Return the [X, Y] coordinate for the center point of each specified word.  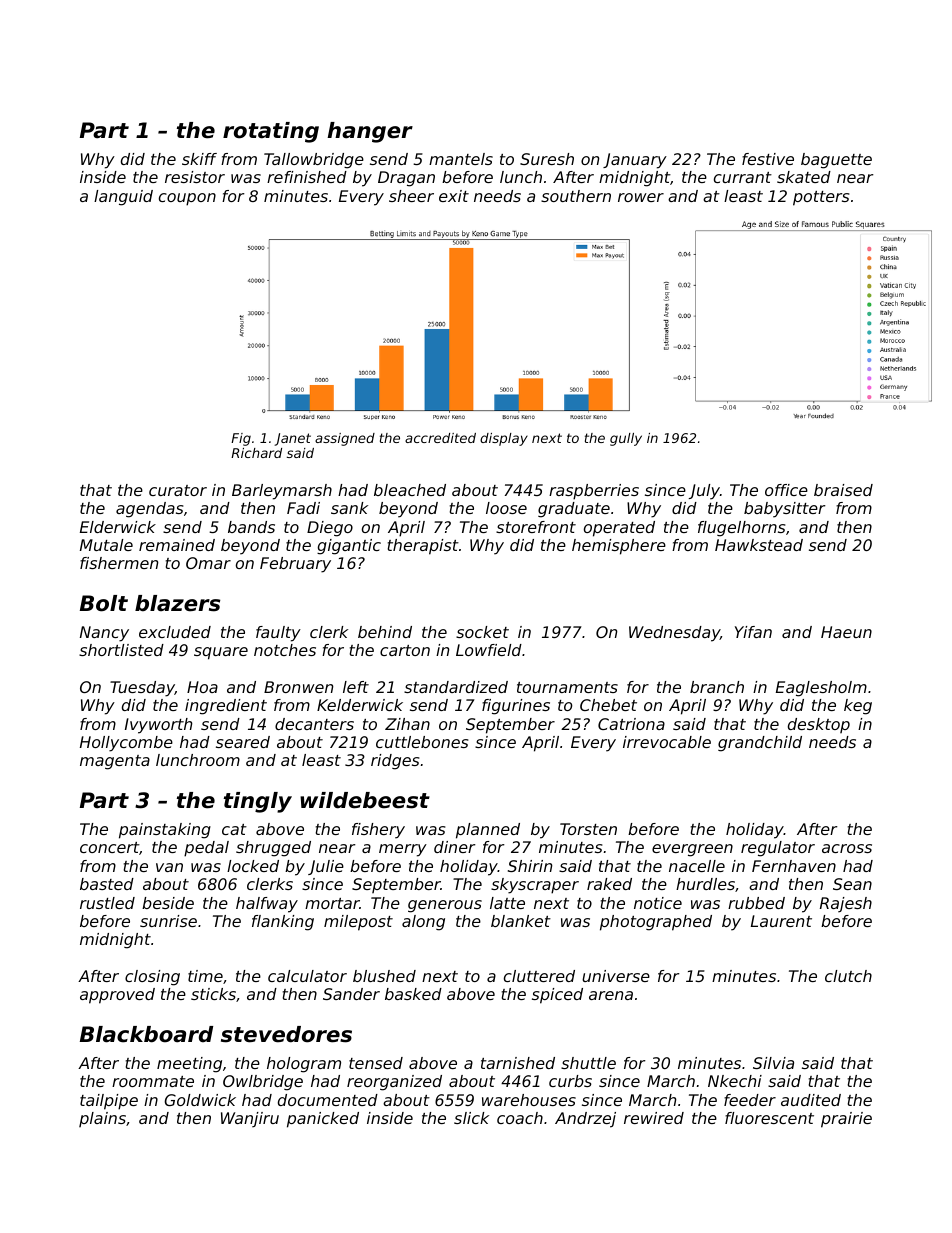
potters [821, 198]
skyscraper [535, 886]
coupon [187, 199]
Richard [256, 453]
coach [520, 1118]
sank [349, 508]
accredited [440, 438]
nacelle [697, 866]
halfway [267, 905]
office [786, 490]
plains [102, 1119]
